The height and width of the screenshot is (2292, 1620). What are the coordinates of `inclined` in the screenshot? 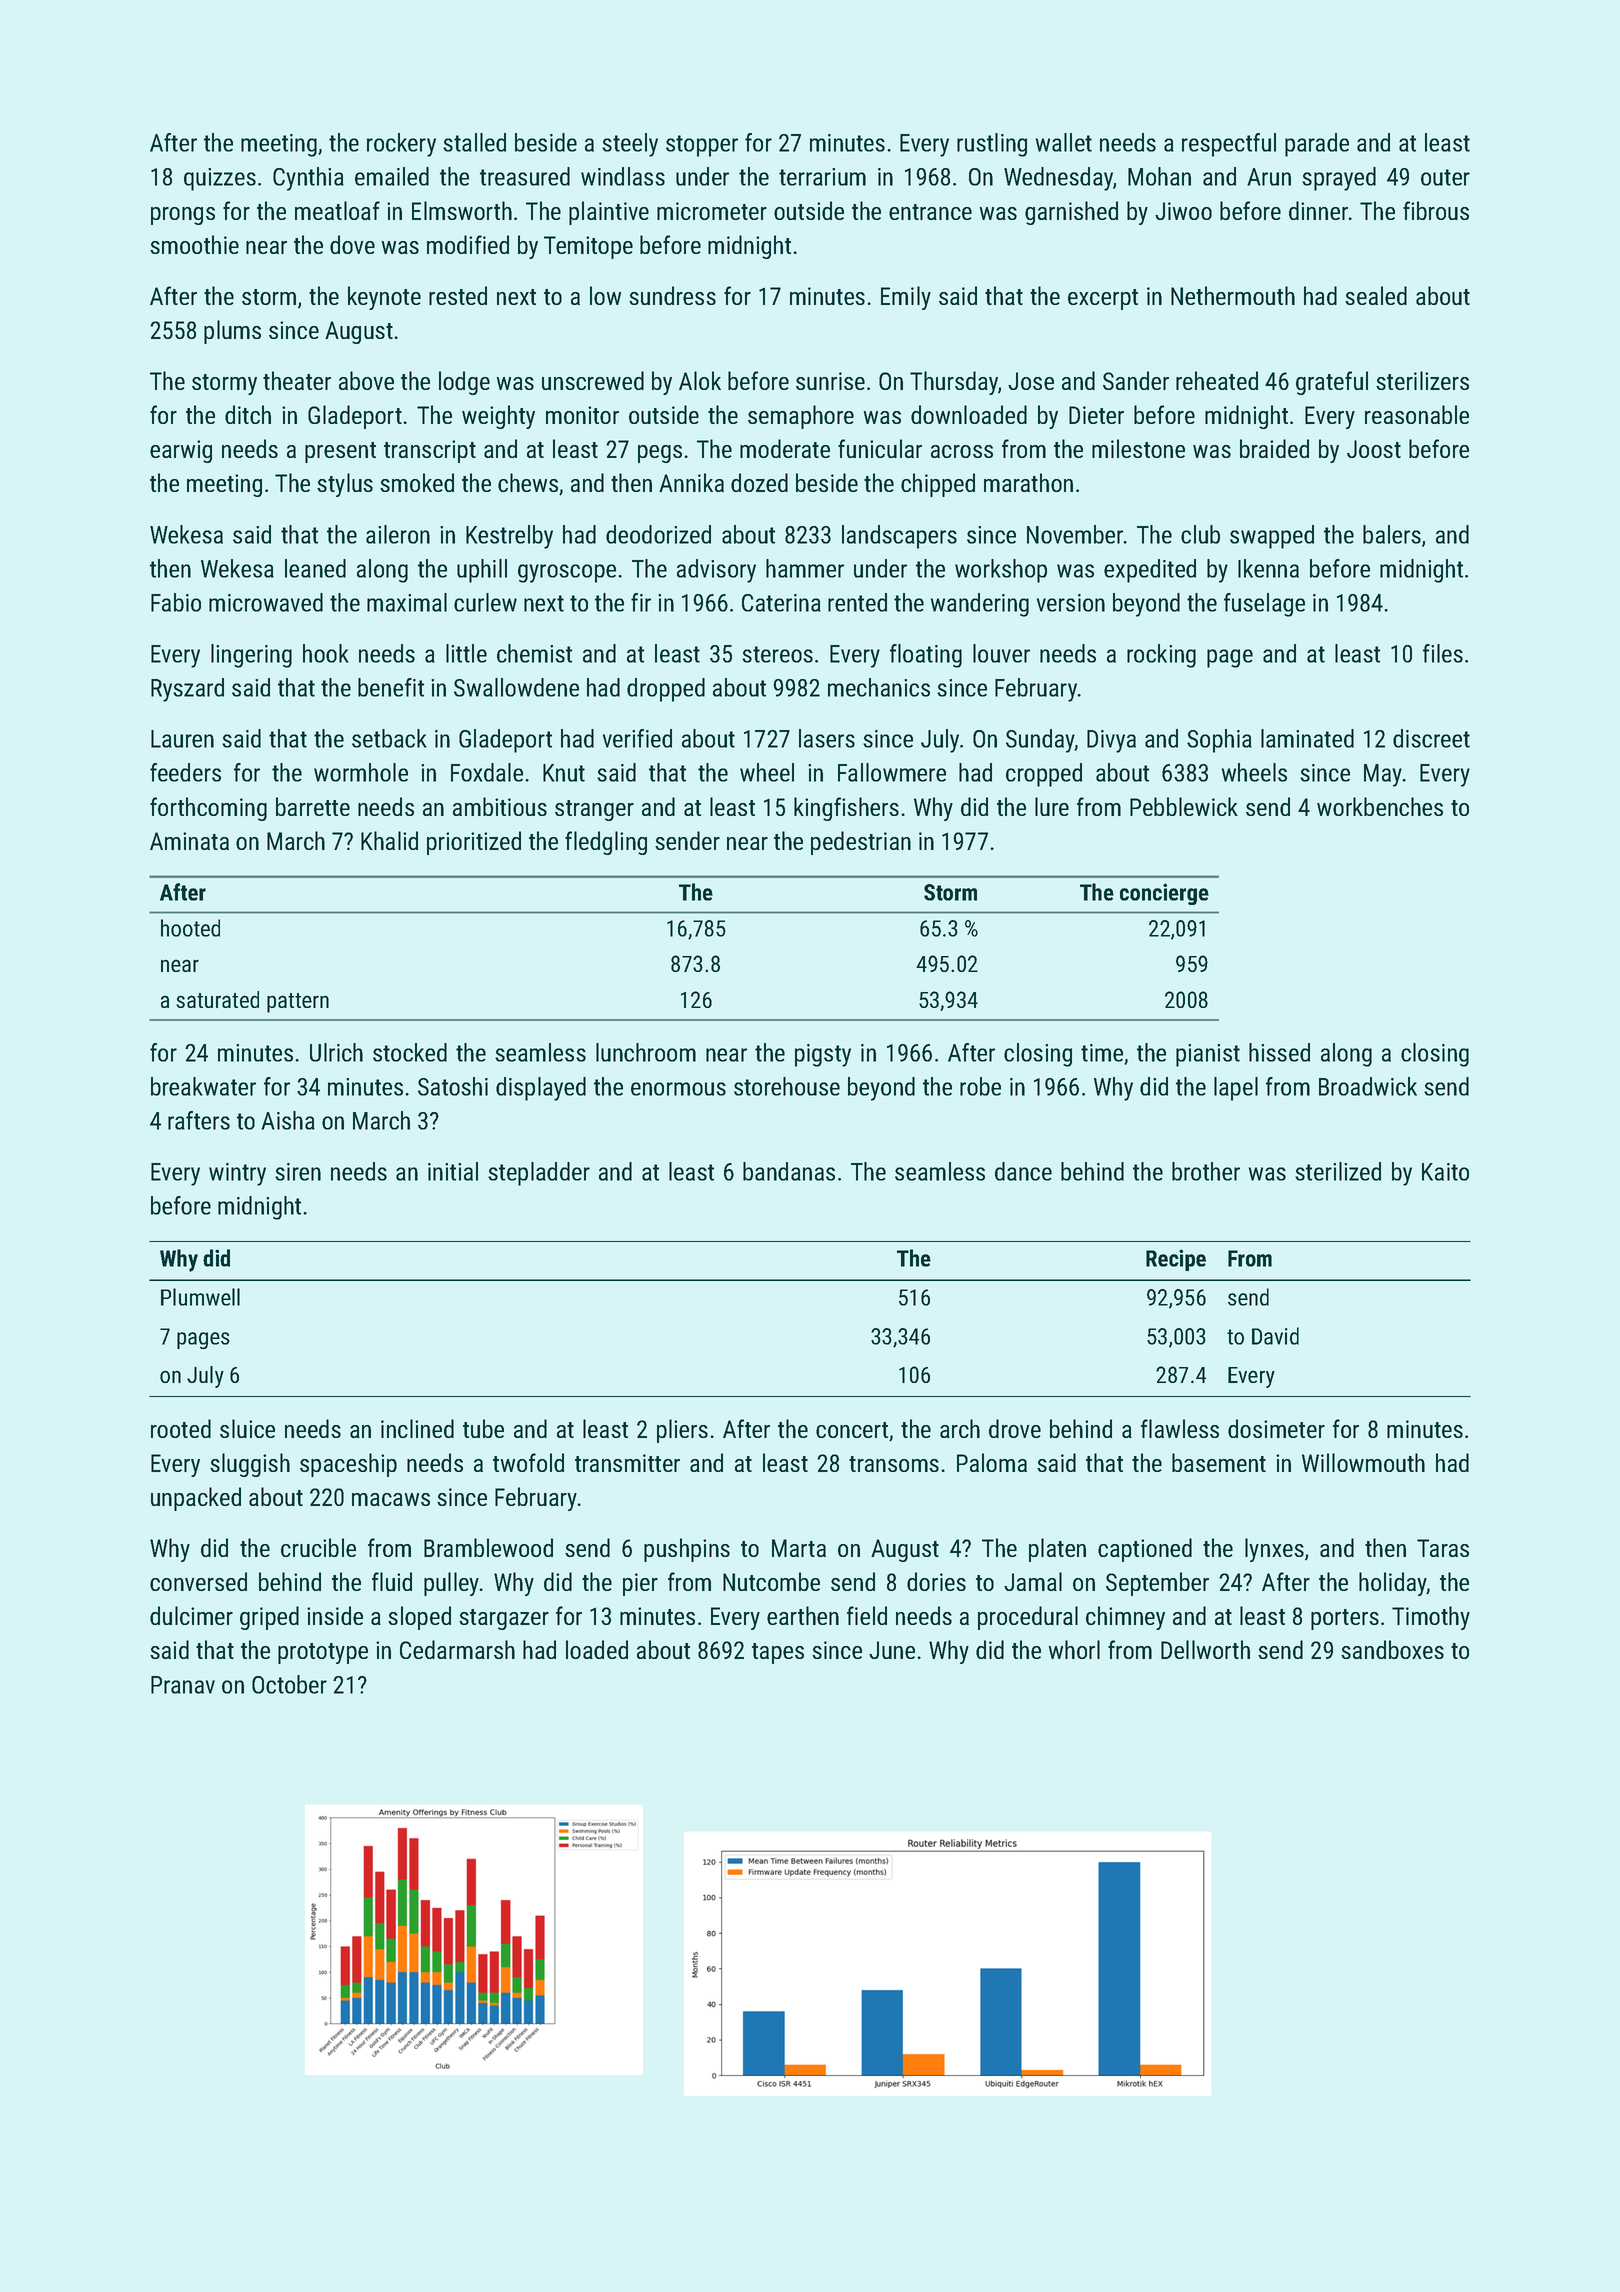 It's located at (417, 1428).
